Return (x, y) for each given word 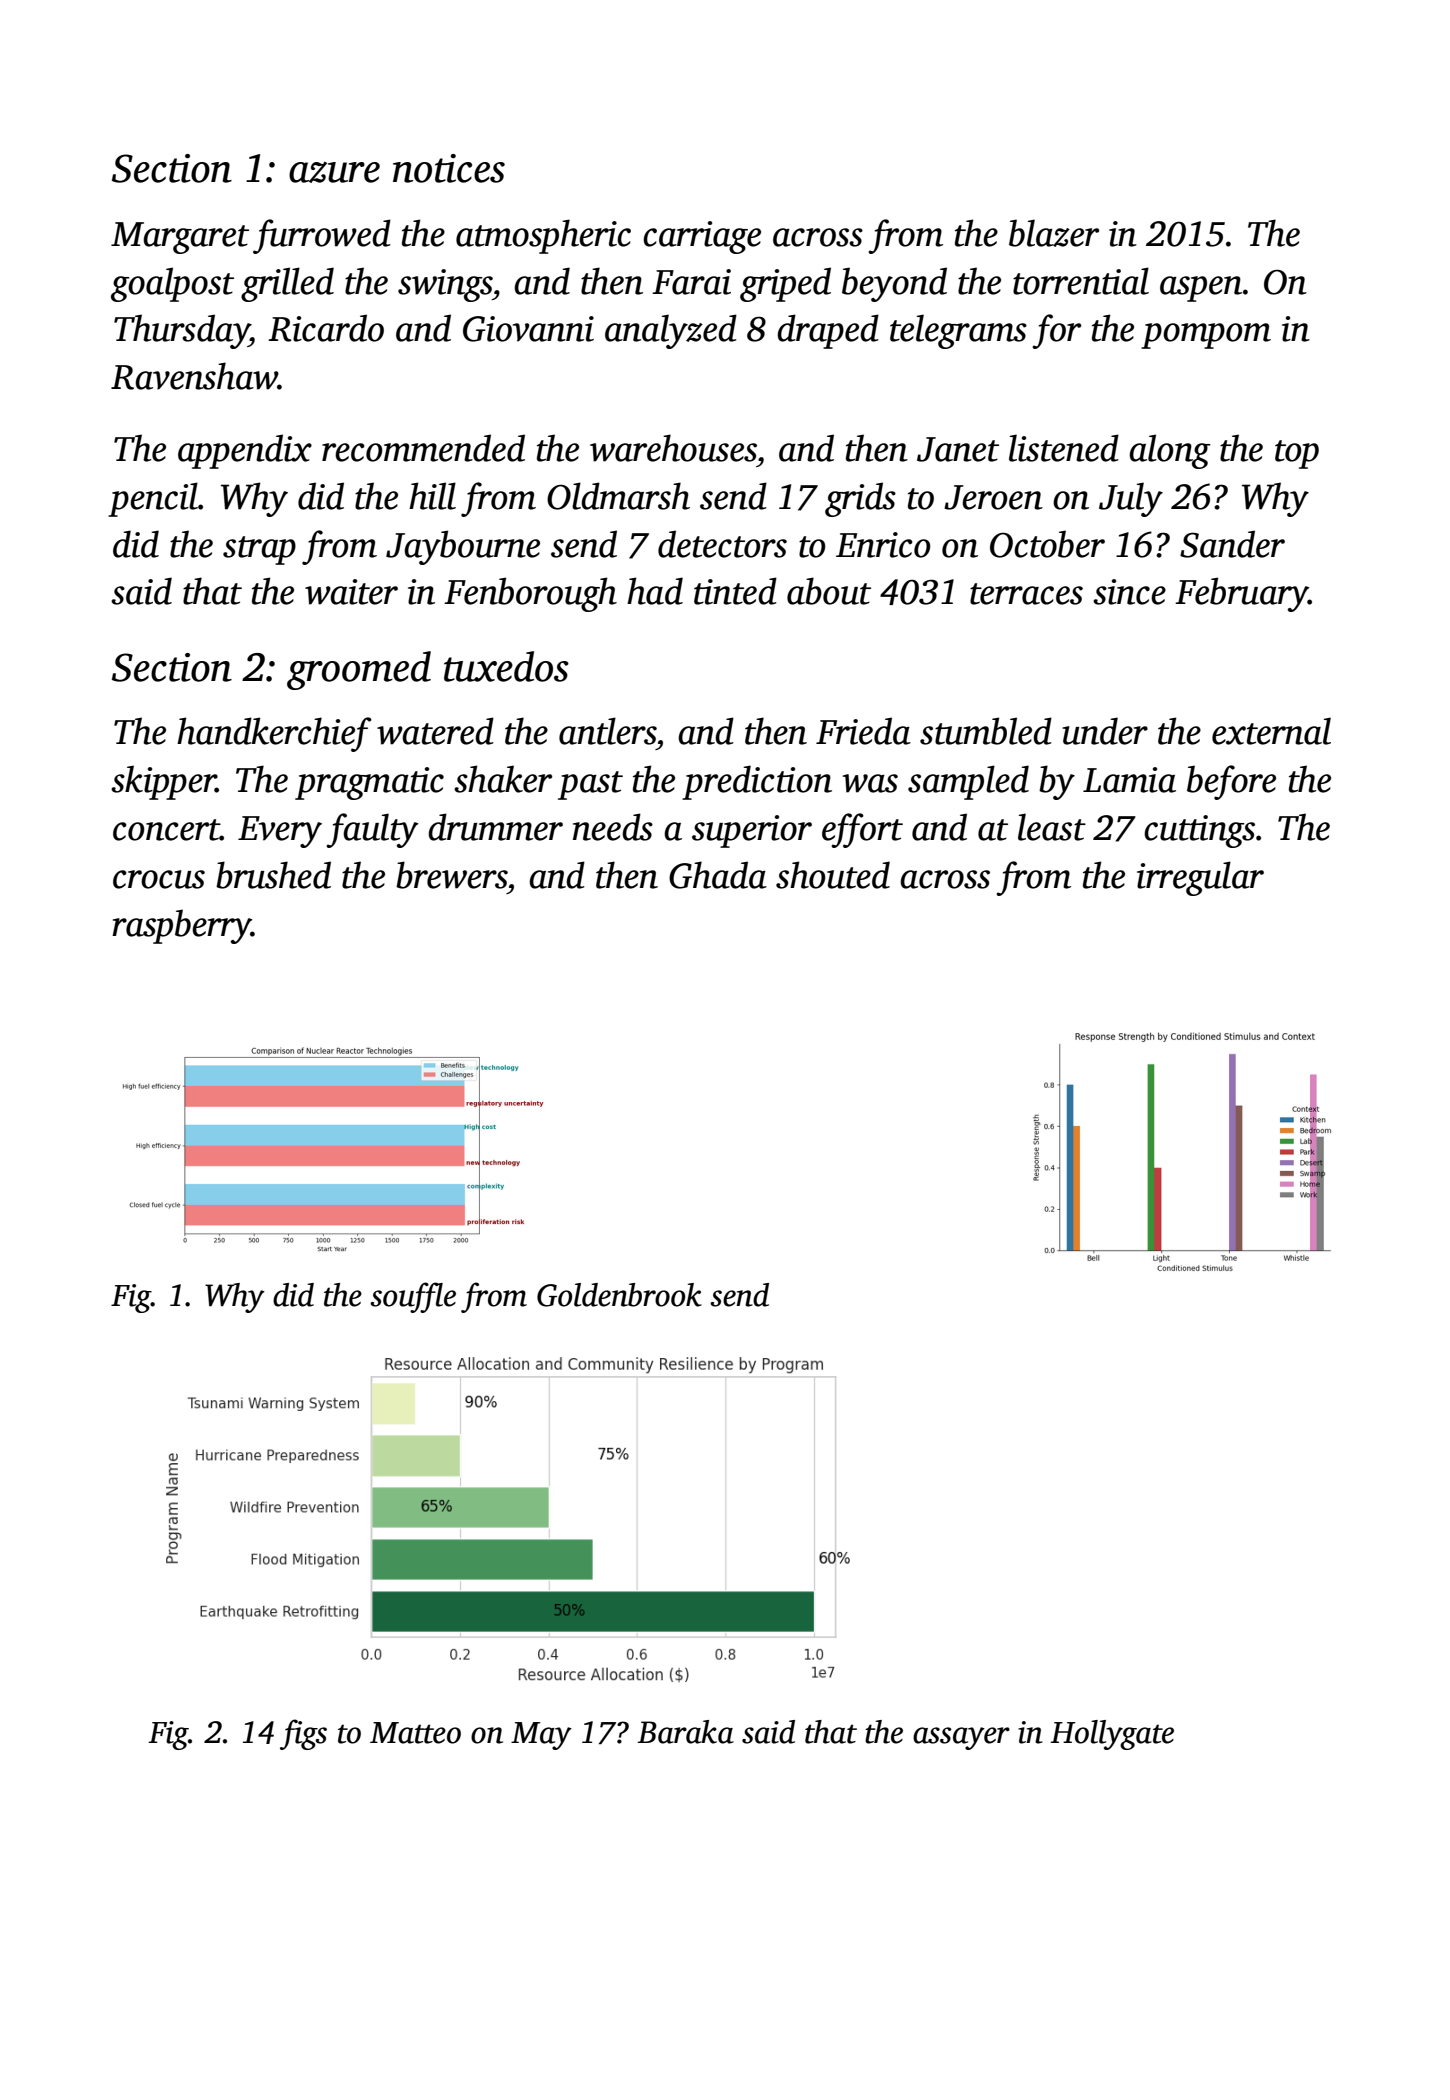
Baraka (686, 1732)
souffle (413, 1297)
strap (259, 550)
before (1231, 782)
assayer (961, 1738)
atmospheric (543, 236)
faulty (372, 830)
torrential (1081, 281)
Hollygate (1112, 1735)
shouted (833, 875)
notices (449, 168)
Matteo (415, 1733)
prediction (757, 782)
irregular (1200, 878)
